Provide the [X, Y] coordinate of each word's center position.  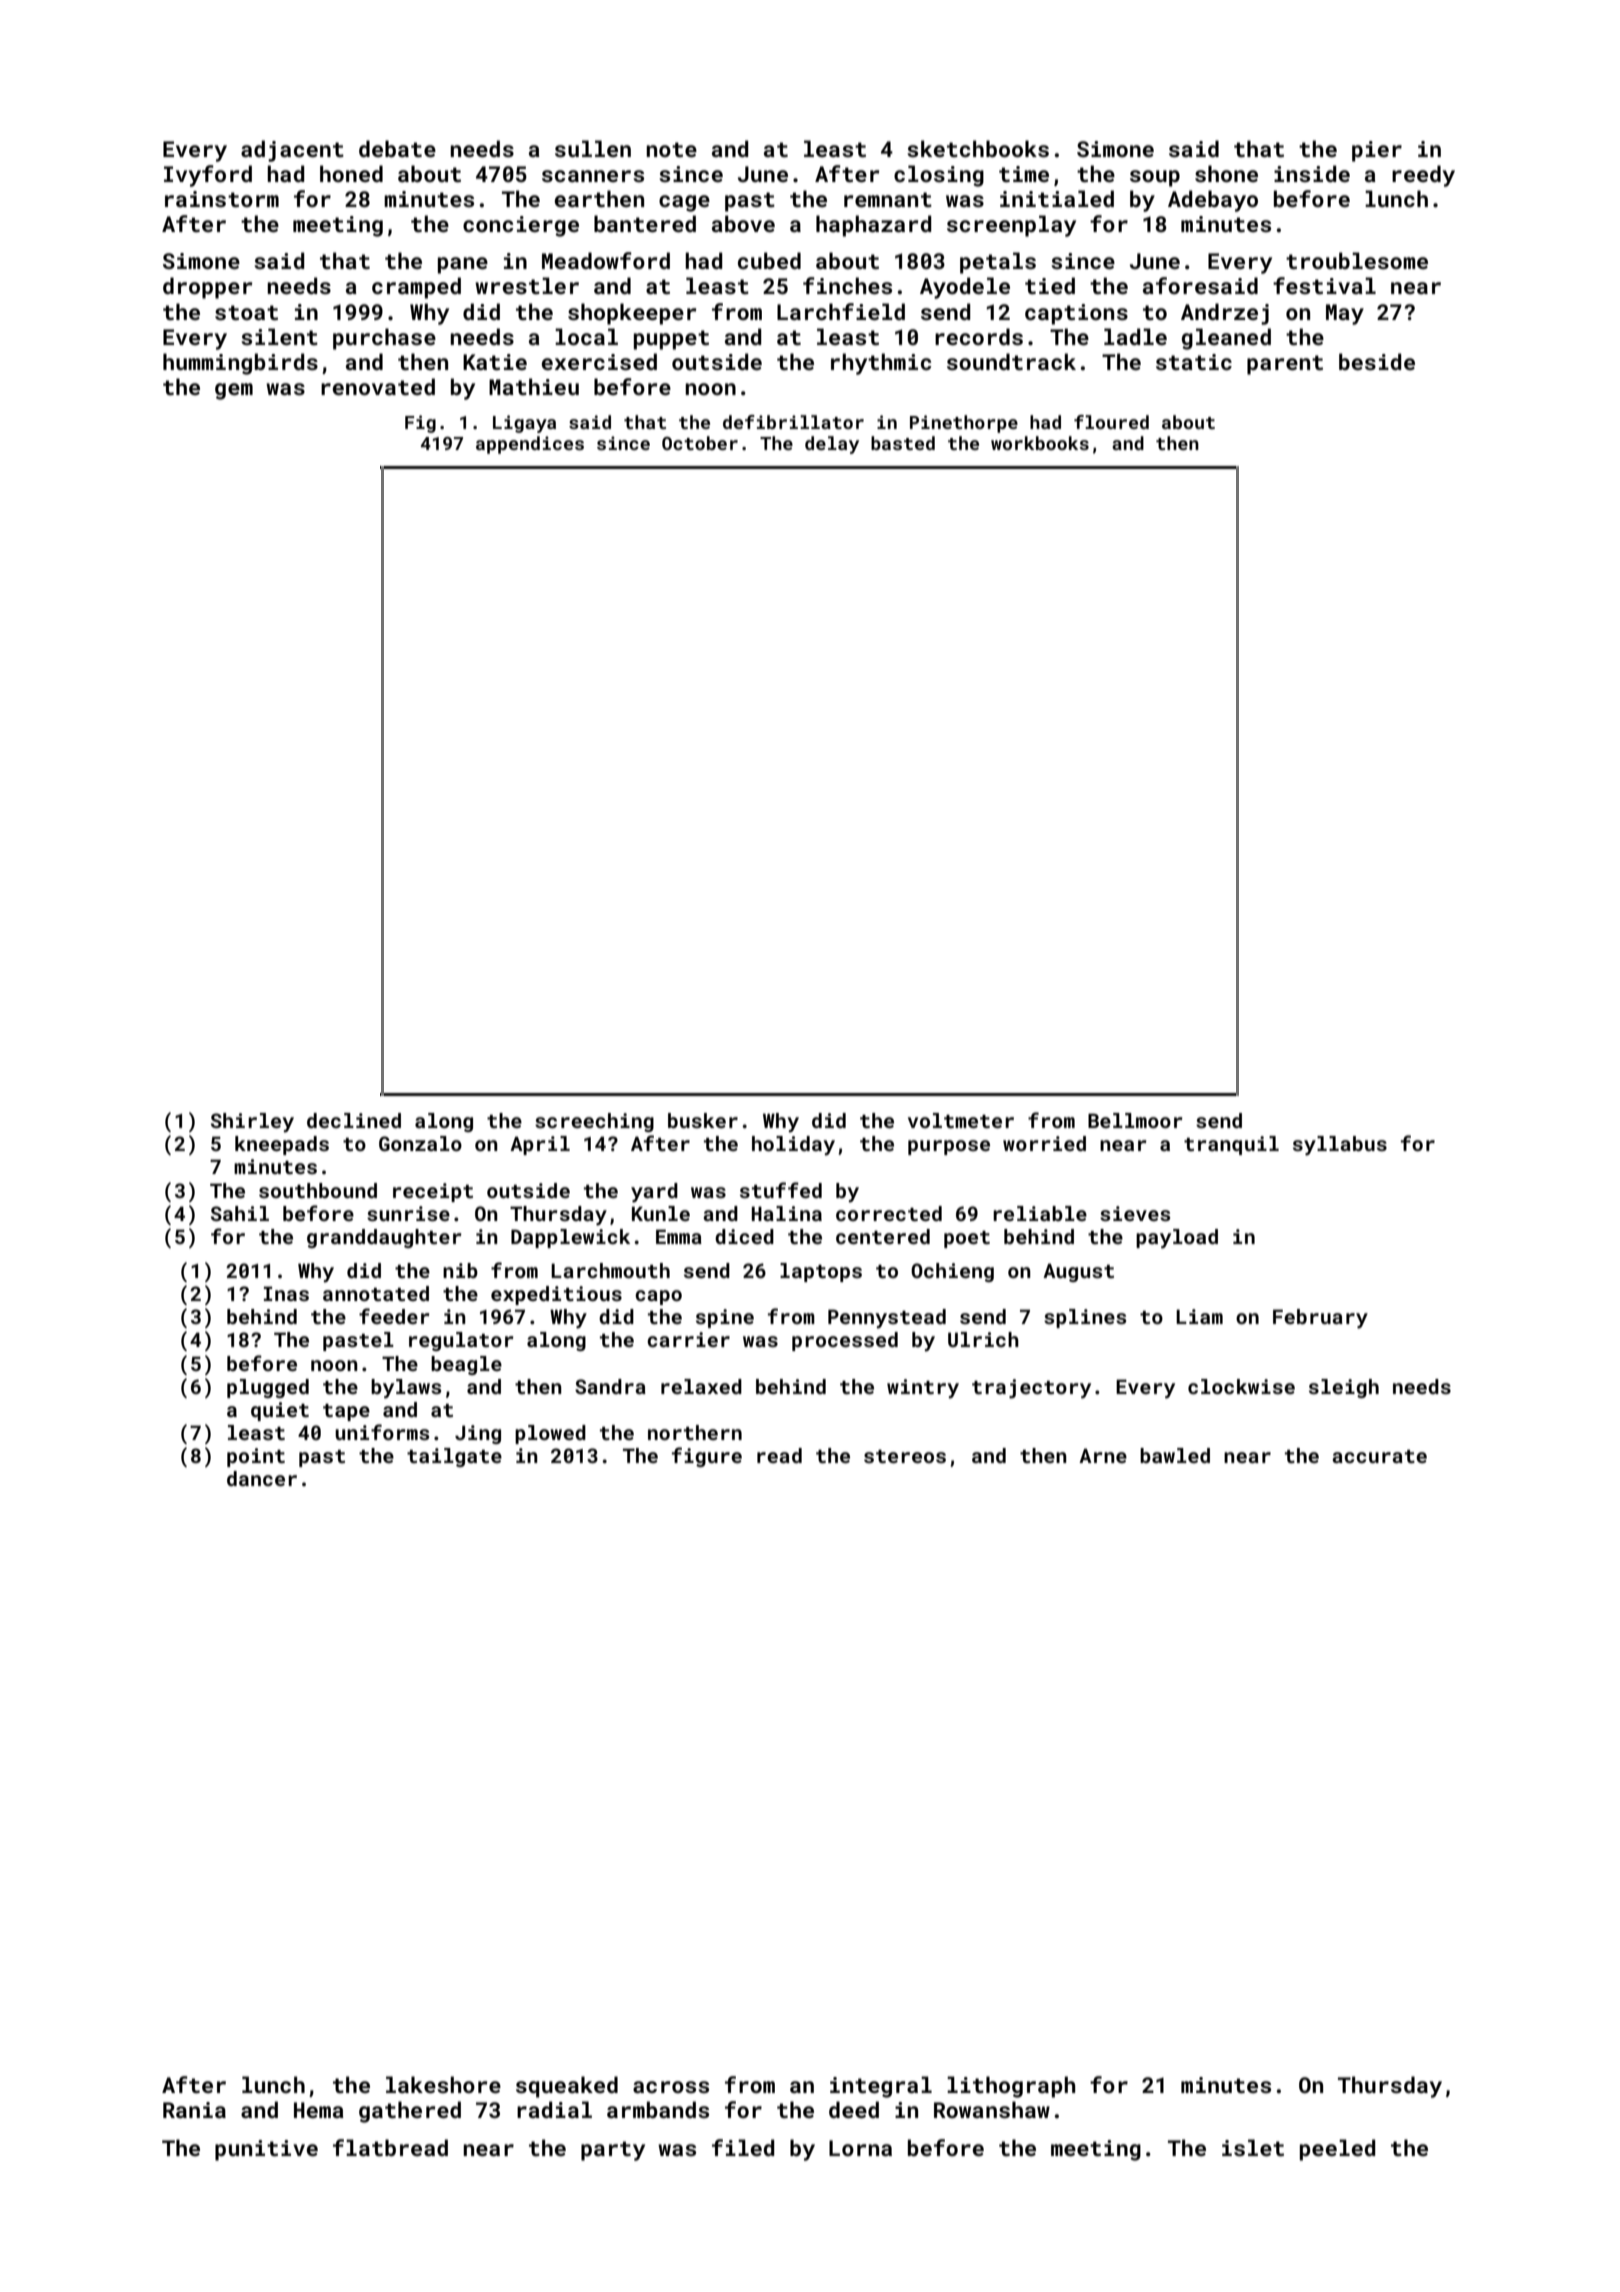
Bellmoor [1135, 1120]
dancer [262, 1478]
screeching [594, 1122]
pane [463, 265]
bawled [1175, 1455]
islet [1253, 2147]
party [613, 2151]
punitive [266, 2150]
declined [354, 1120]
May [1345, 314]
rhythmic [881, 364]
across [671, 2087]
